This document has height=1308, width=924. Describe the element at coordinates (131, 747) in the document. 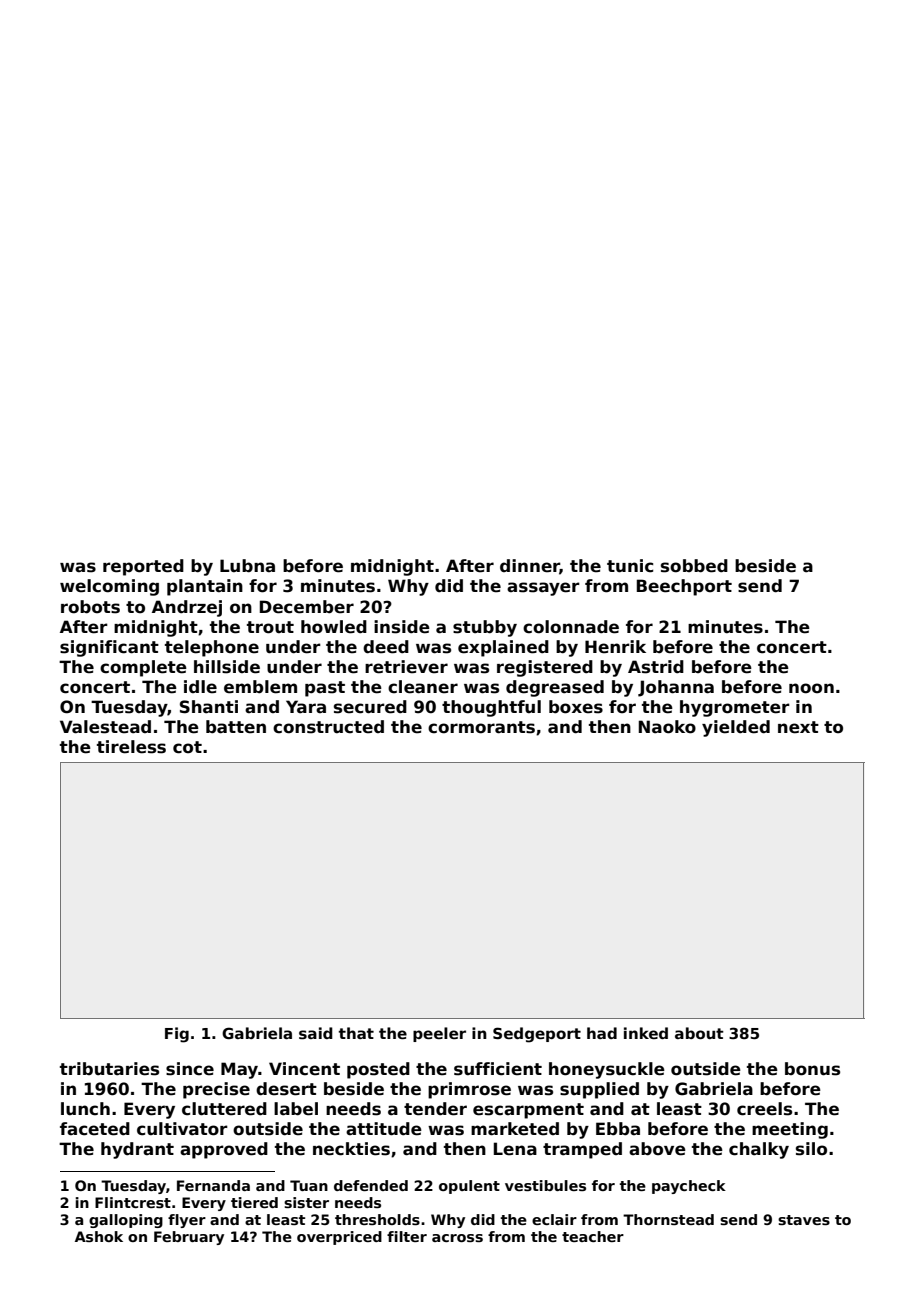

I see `tireless` at that location.
